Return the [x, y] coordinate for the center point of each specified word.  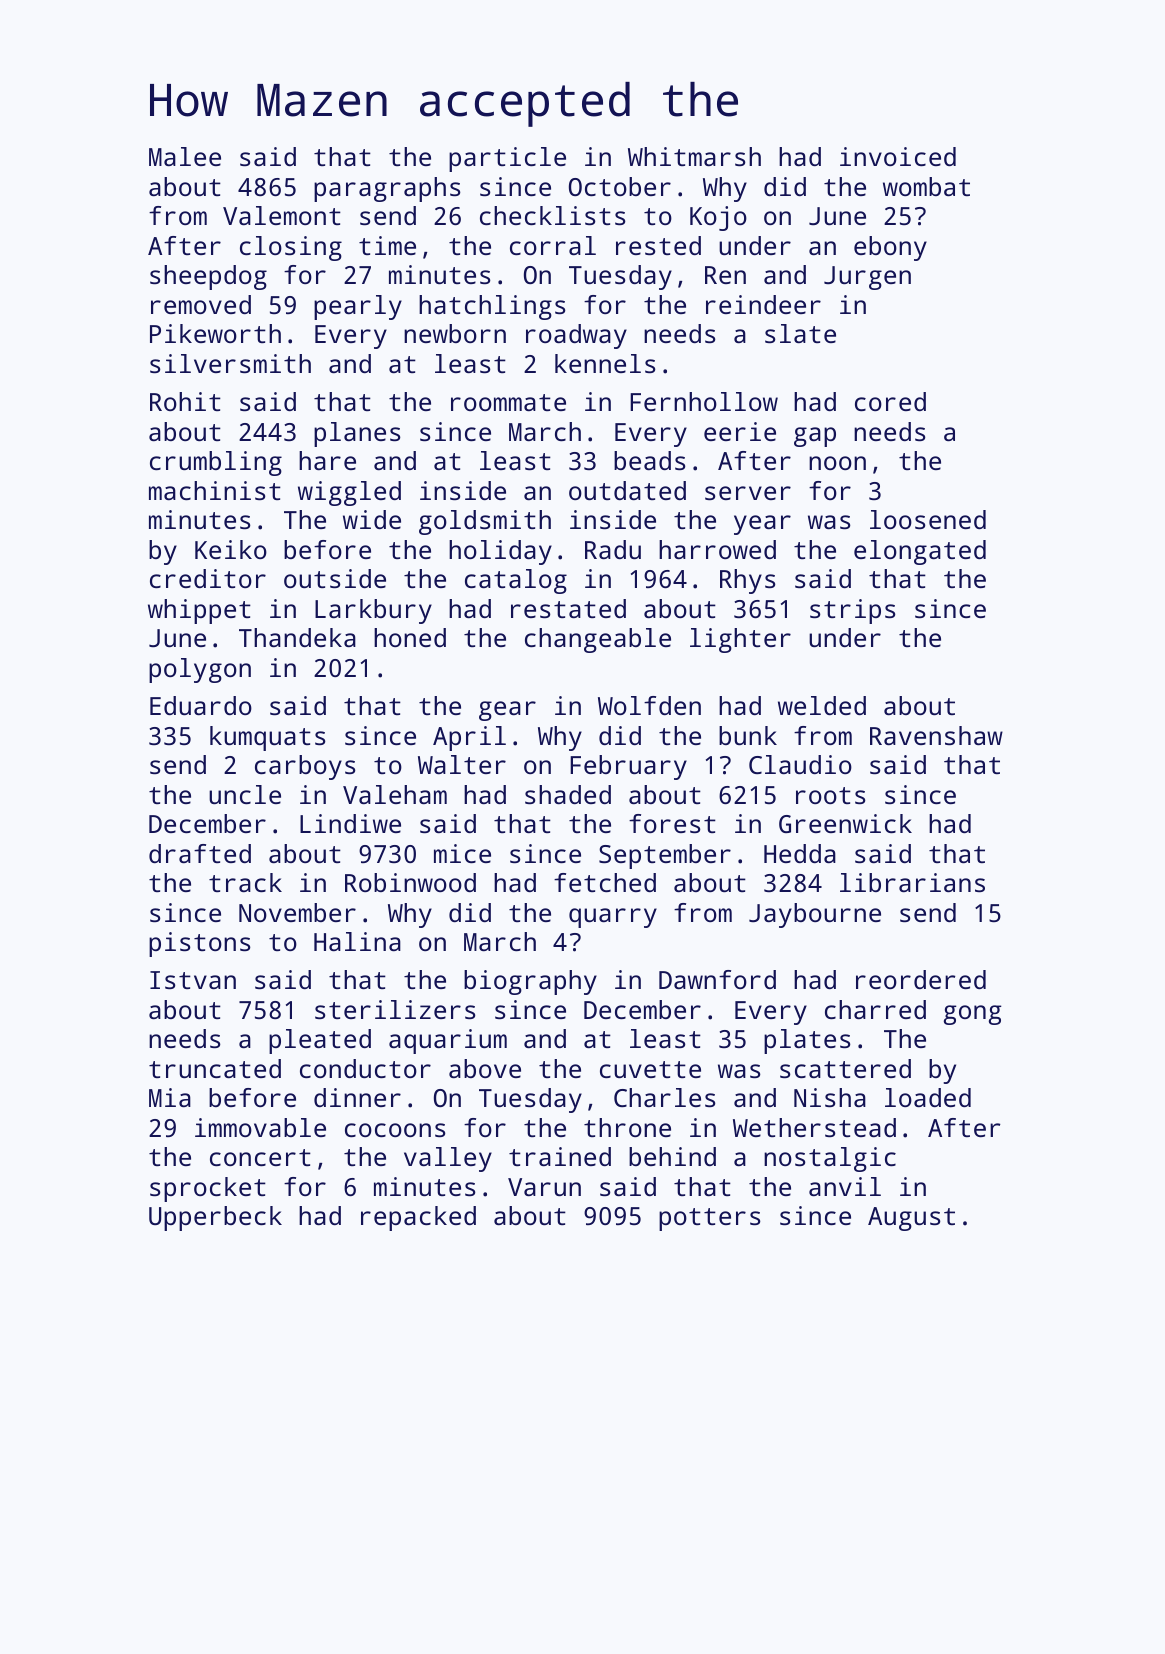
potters [709, 1219]
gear [507, 711]
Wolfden [649, 705]
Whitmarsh [694, 156]
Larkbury [373, 611]
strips [852, 611]
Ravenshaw [936, 735]
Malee [185, 156]
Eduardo [201, 705]
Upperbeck [215, 1218]
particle [507, 159]
